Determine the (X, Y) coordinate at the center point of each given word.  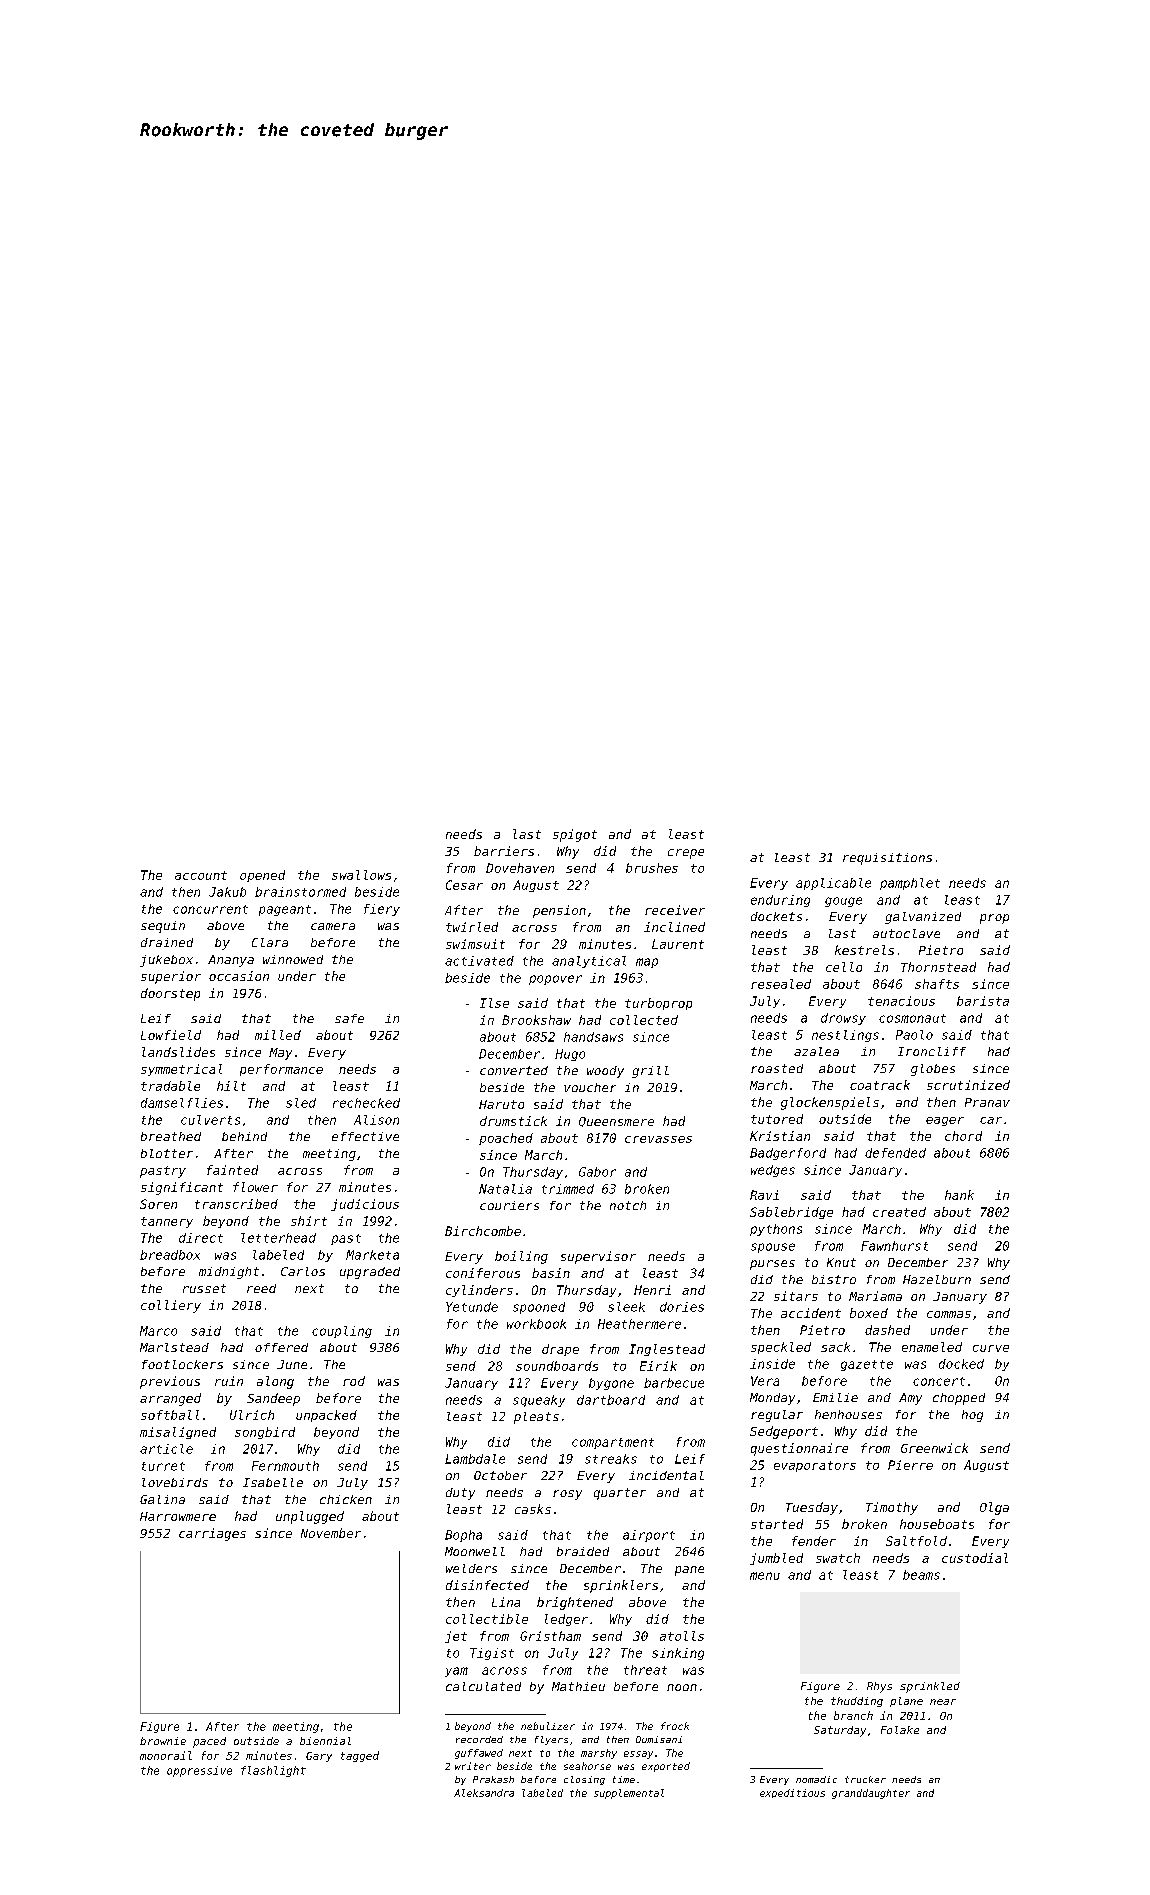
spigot (575, 835)
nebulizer (548, 1726)
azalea (816, 1051)
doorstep (170, 994)
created (899, 1212)
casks (533, 1509)
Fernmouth (285, 1466)
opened (262, 876)
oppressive (199, 1771)
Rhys (879, 1687)
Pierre (910, 1465)
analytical (589, 962)
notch (628, 1205)
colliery (171, 1306)
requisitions (887, 859)
